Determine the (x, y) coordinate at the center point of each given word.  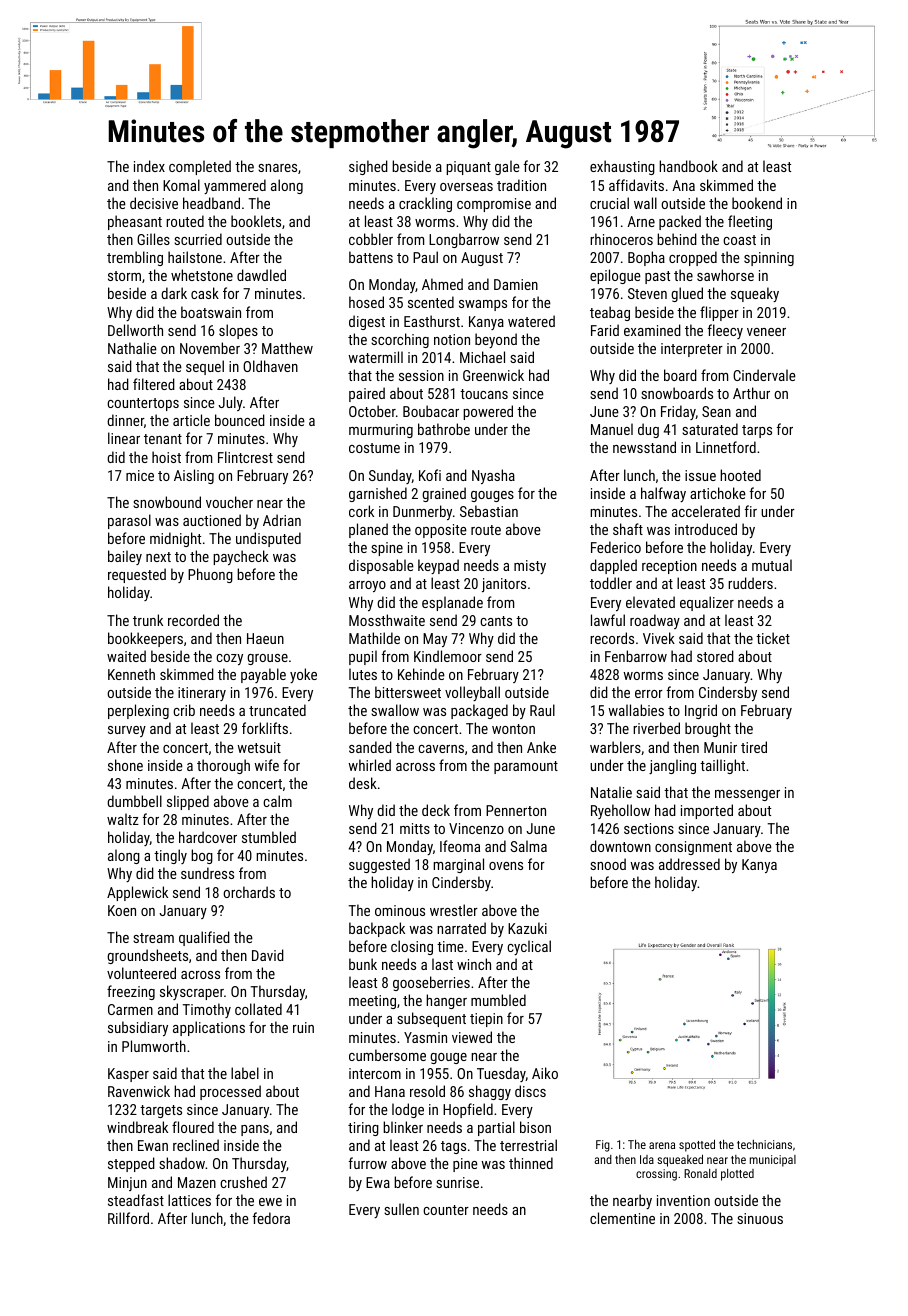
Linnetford (726, 447)
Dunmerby (422, 512)
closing (412, 947)
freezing (131, 992)
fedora (271, 1218)
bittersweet (408, 692)
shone (125, 765)
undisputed (268, 539)
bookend (757, 203)
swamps (483, 305)
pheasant (135, 222)
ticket (773, 638)
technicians (764, 1144)
